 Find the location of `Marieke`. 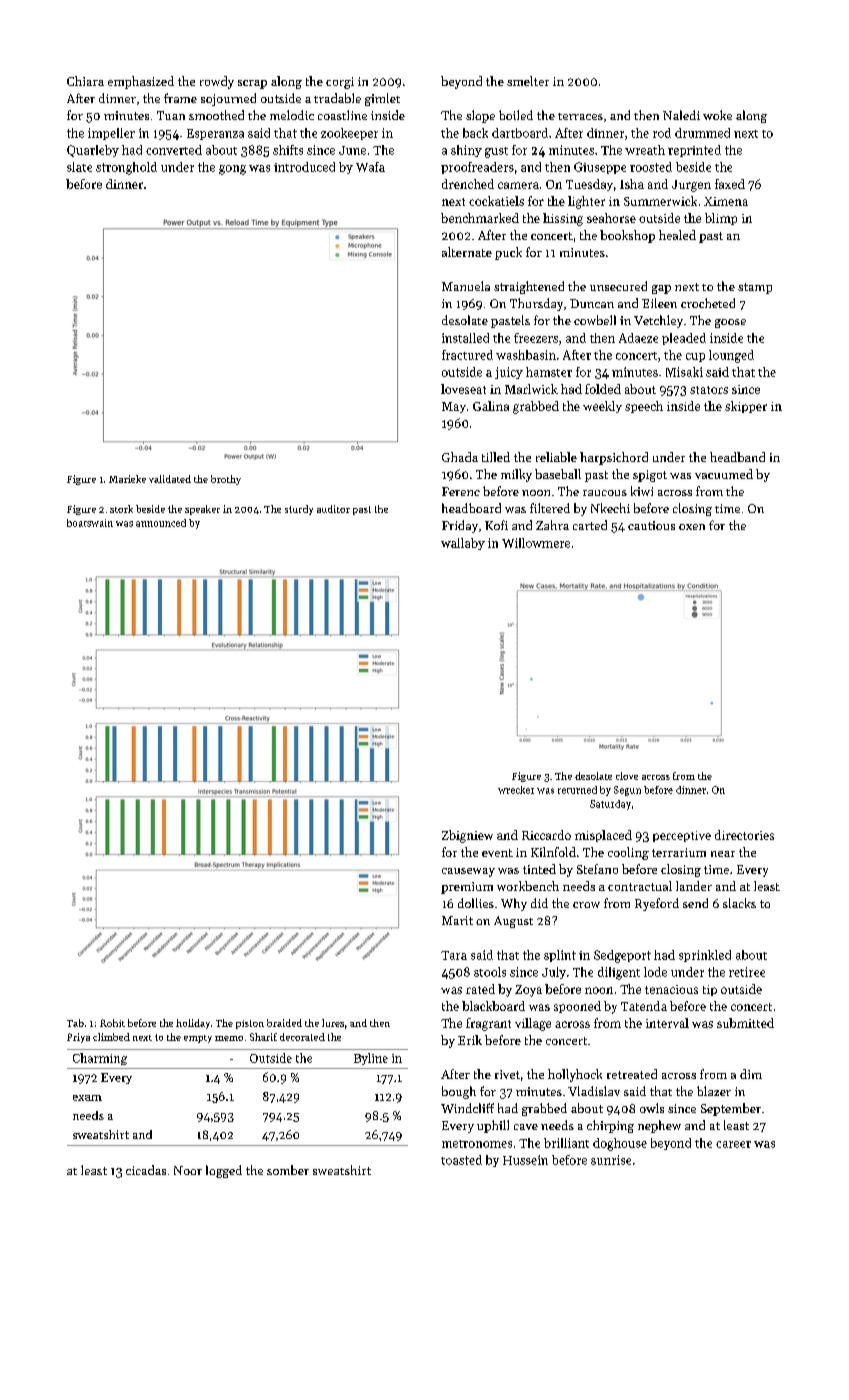

Marieke is located at coordinates (127, 479).
